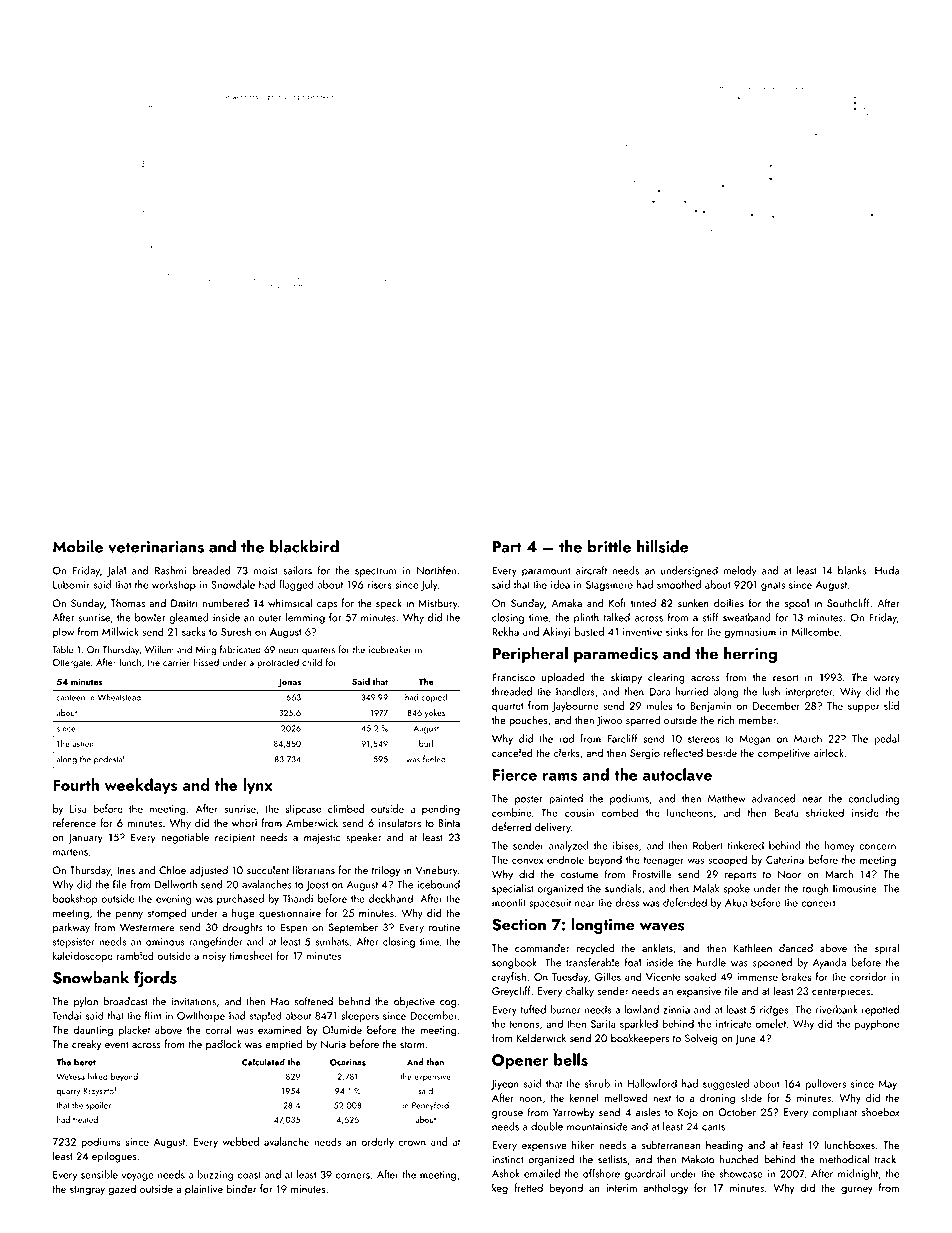 The width and height of the document is (952, 1233). I want to click on sunhats, so click(332, 941).
